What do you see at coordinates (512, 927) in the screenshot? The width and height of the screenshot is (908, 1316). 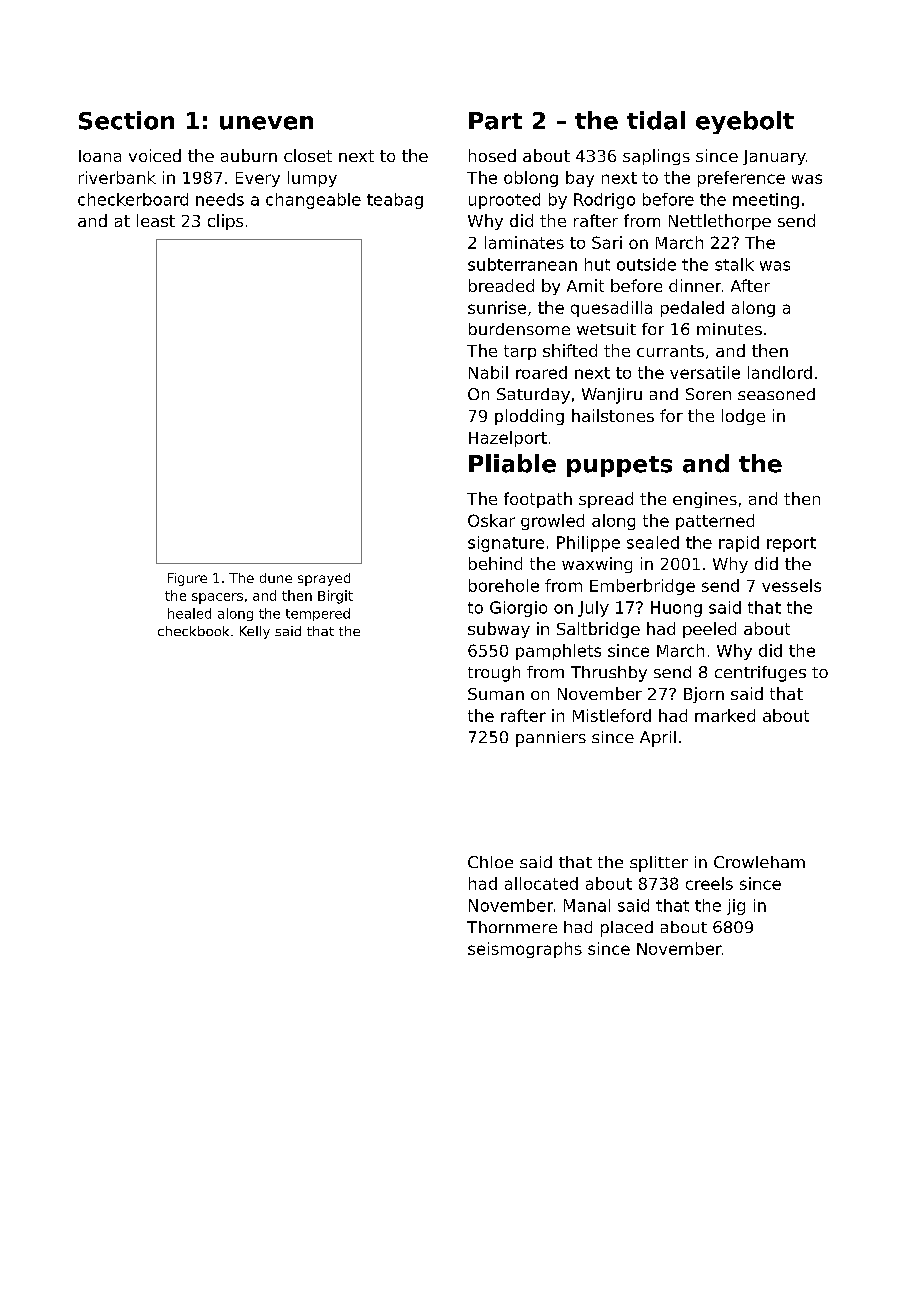 I see `Thornmere` at bounding box center [512, 927].
